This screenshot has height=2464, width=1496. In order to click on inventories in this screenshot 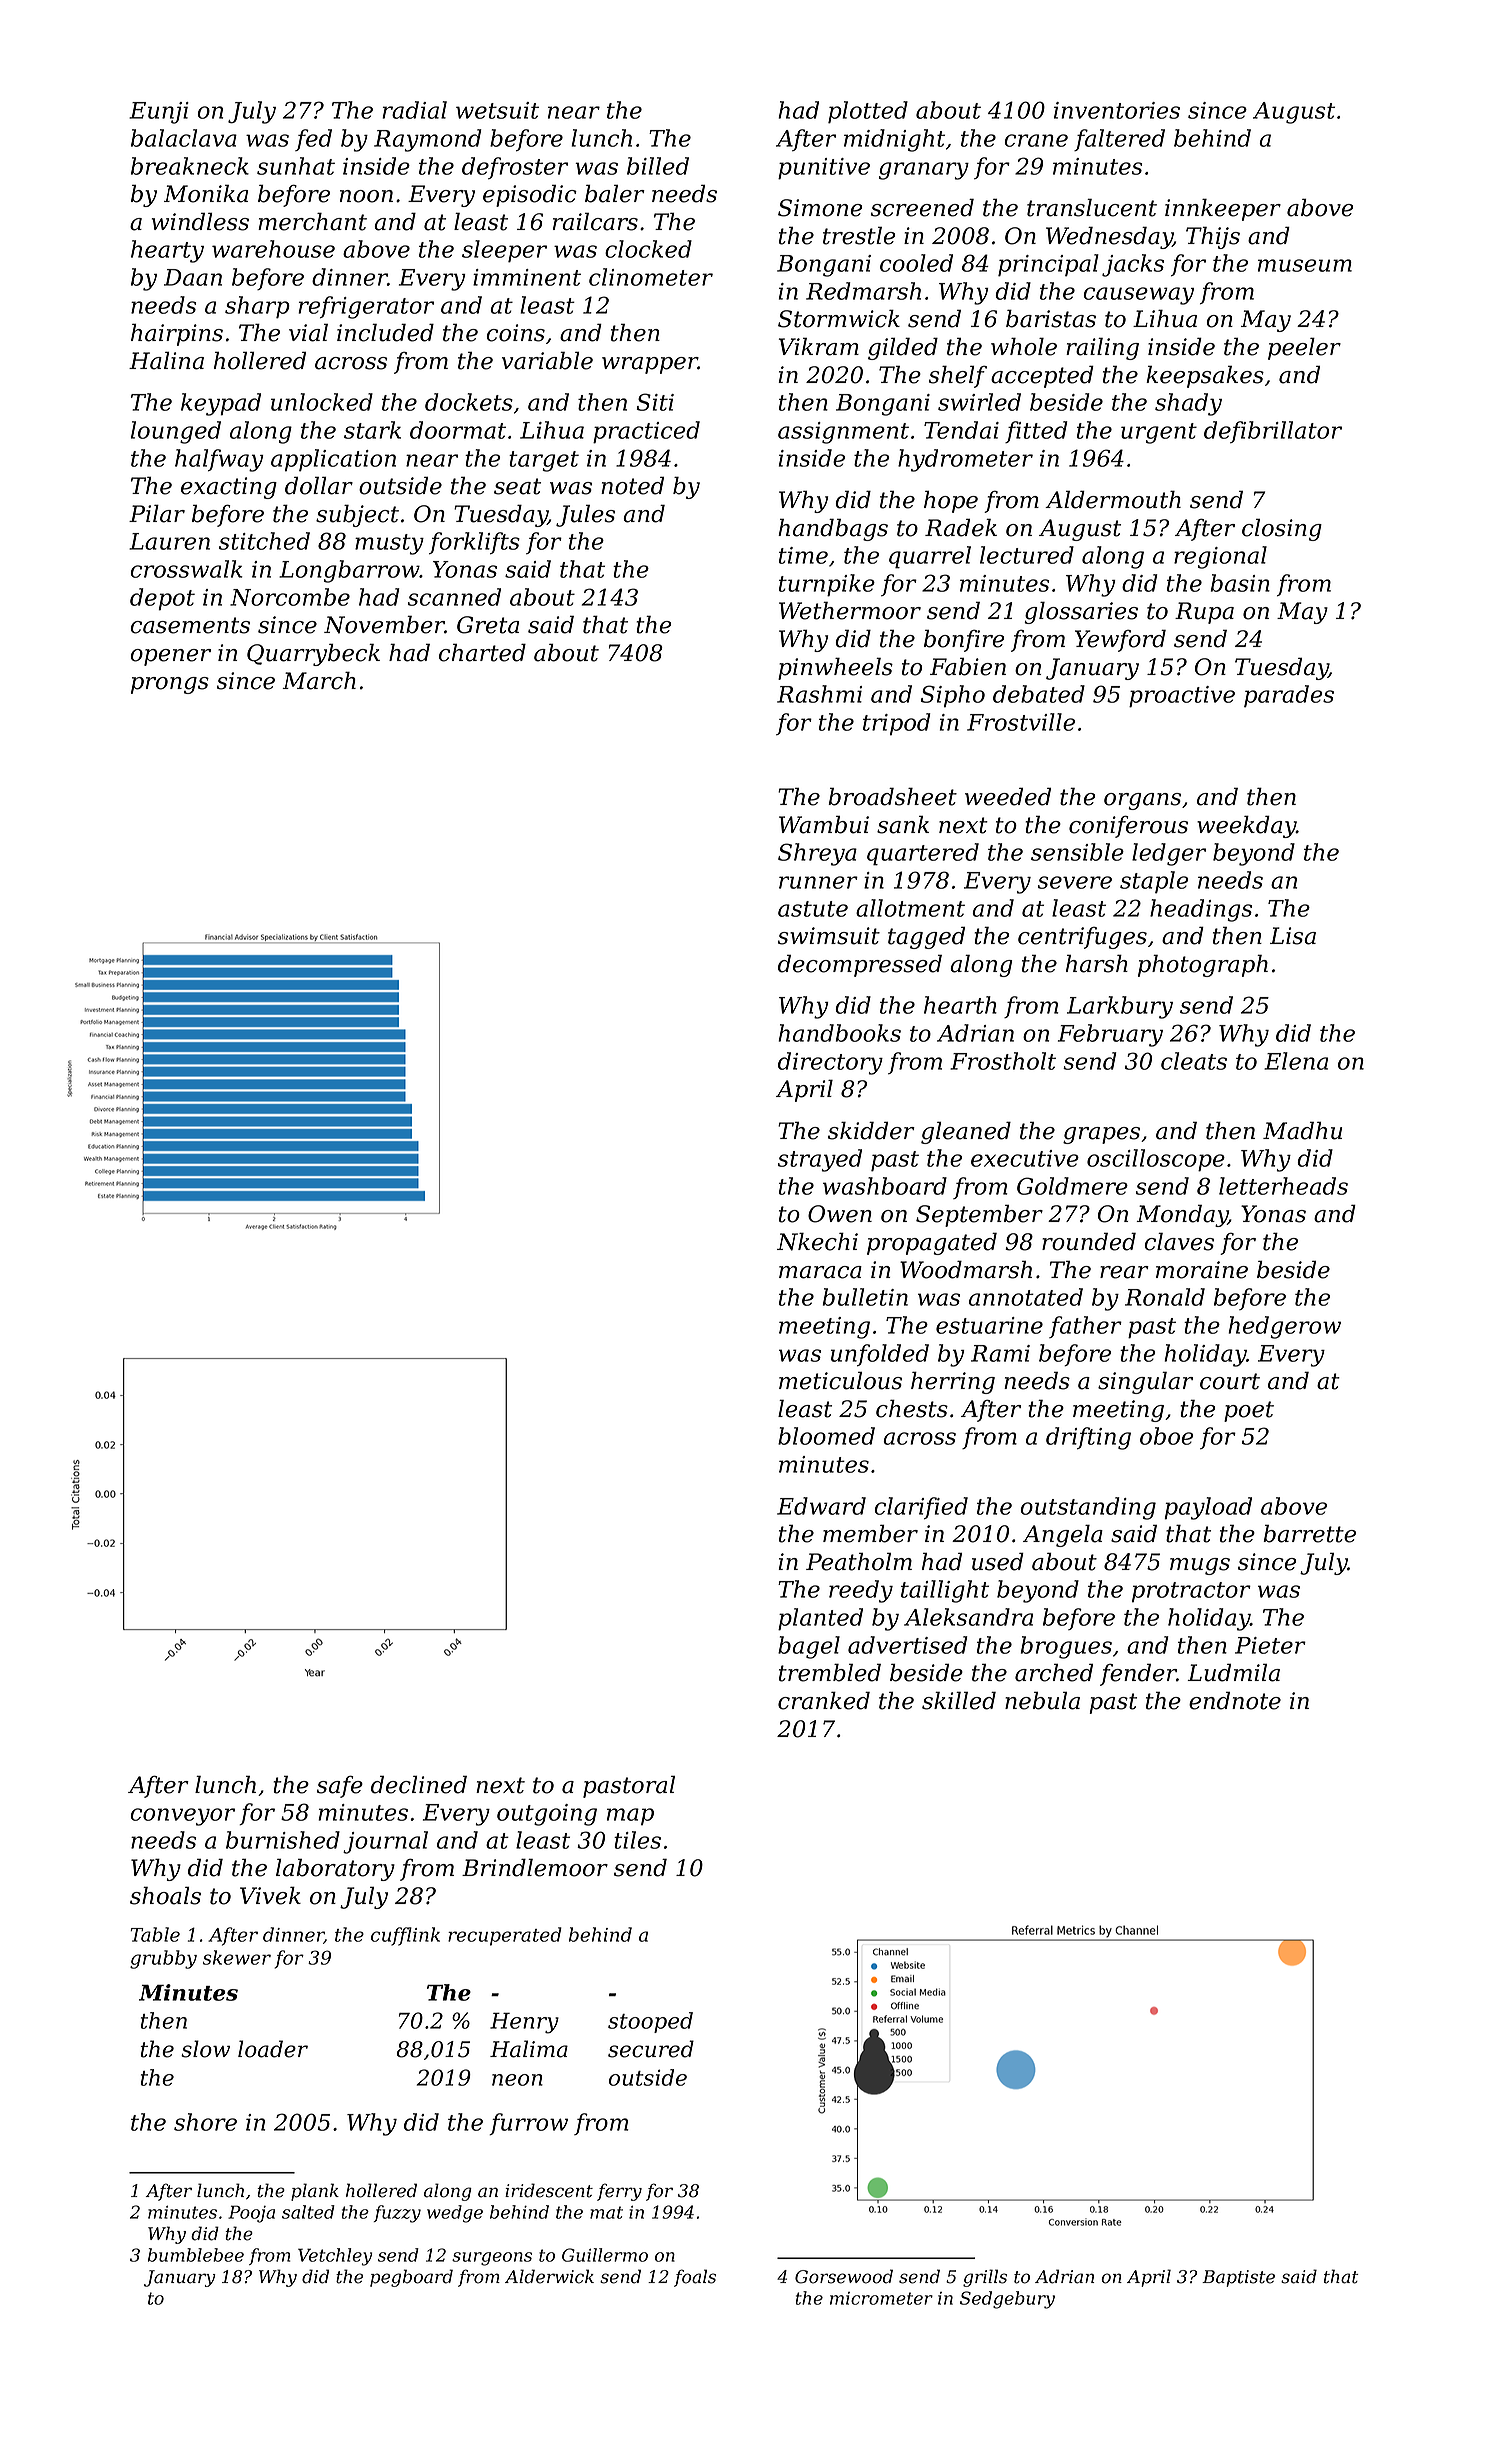, I will do `click(1117, 110)`.
